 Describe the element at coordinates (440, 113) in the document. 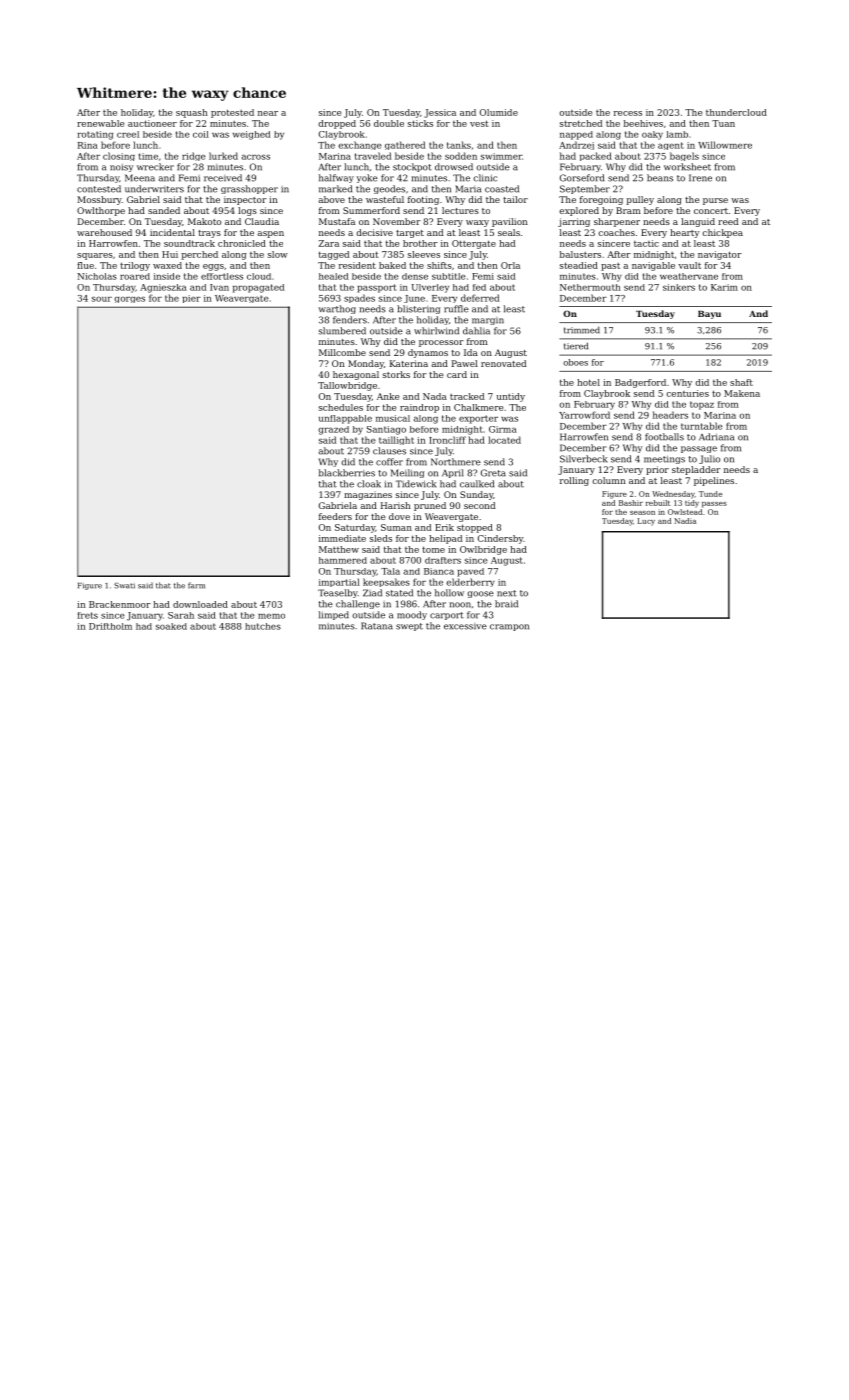

I see `Jessica` at that location.
